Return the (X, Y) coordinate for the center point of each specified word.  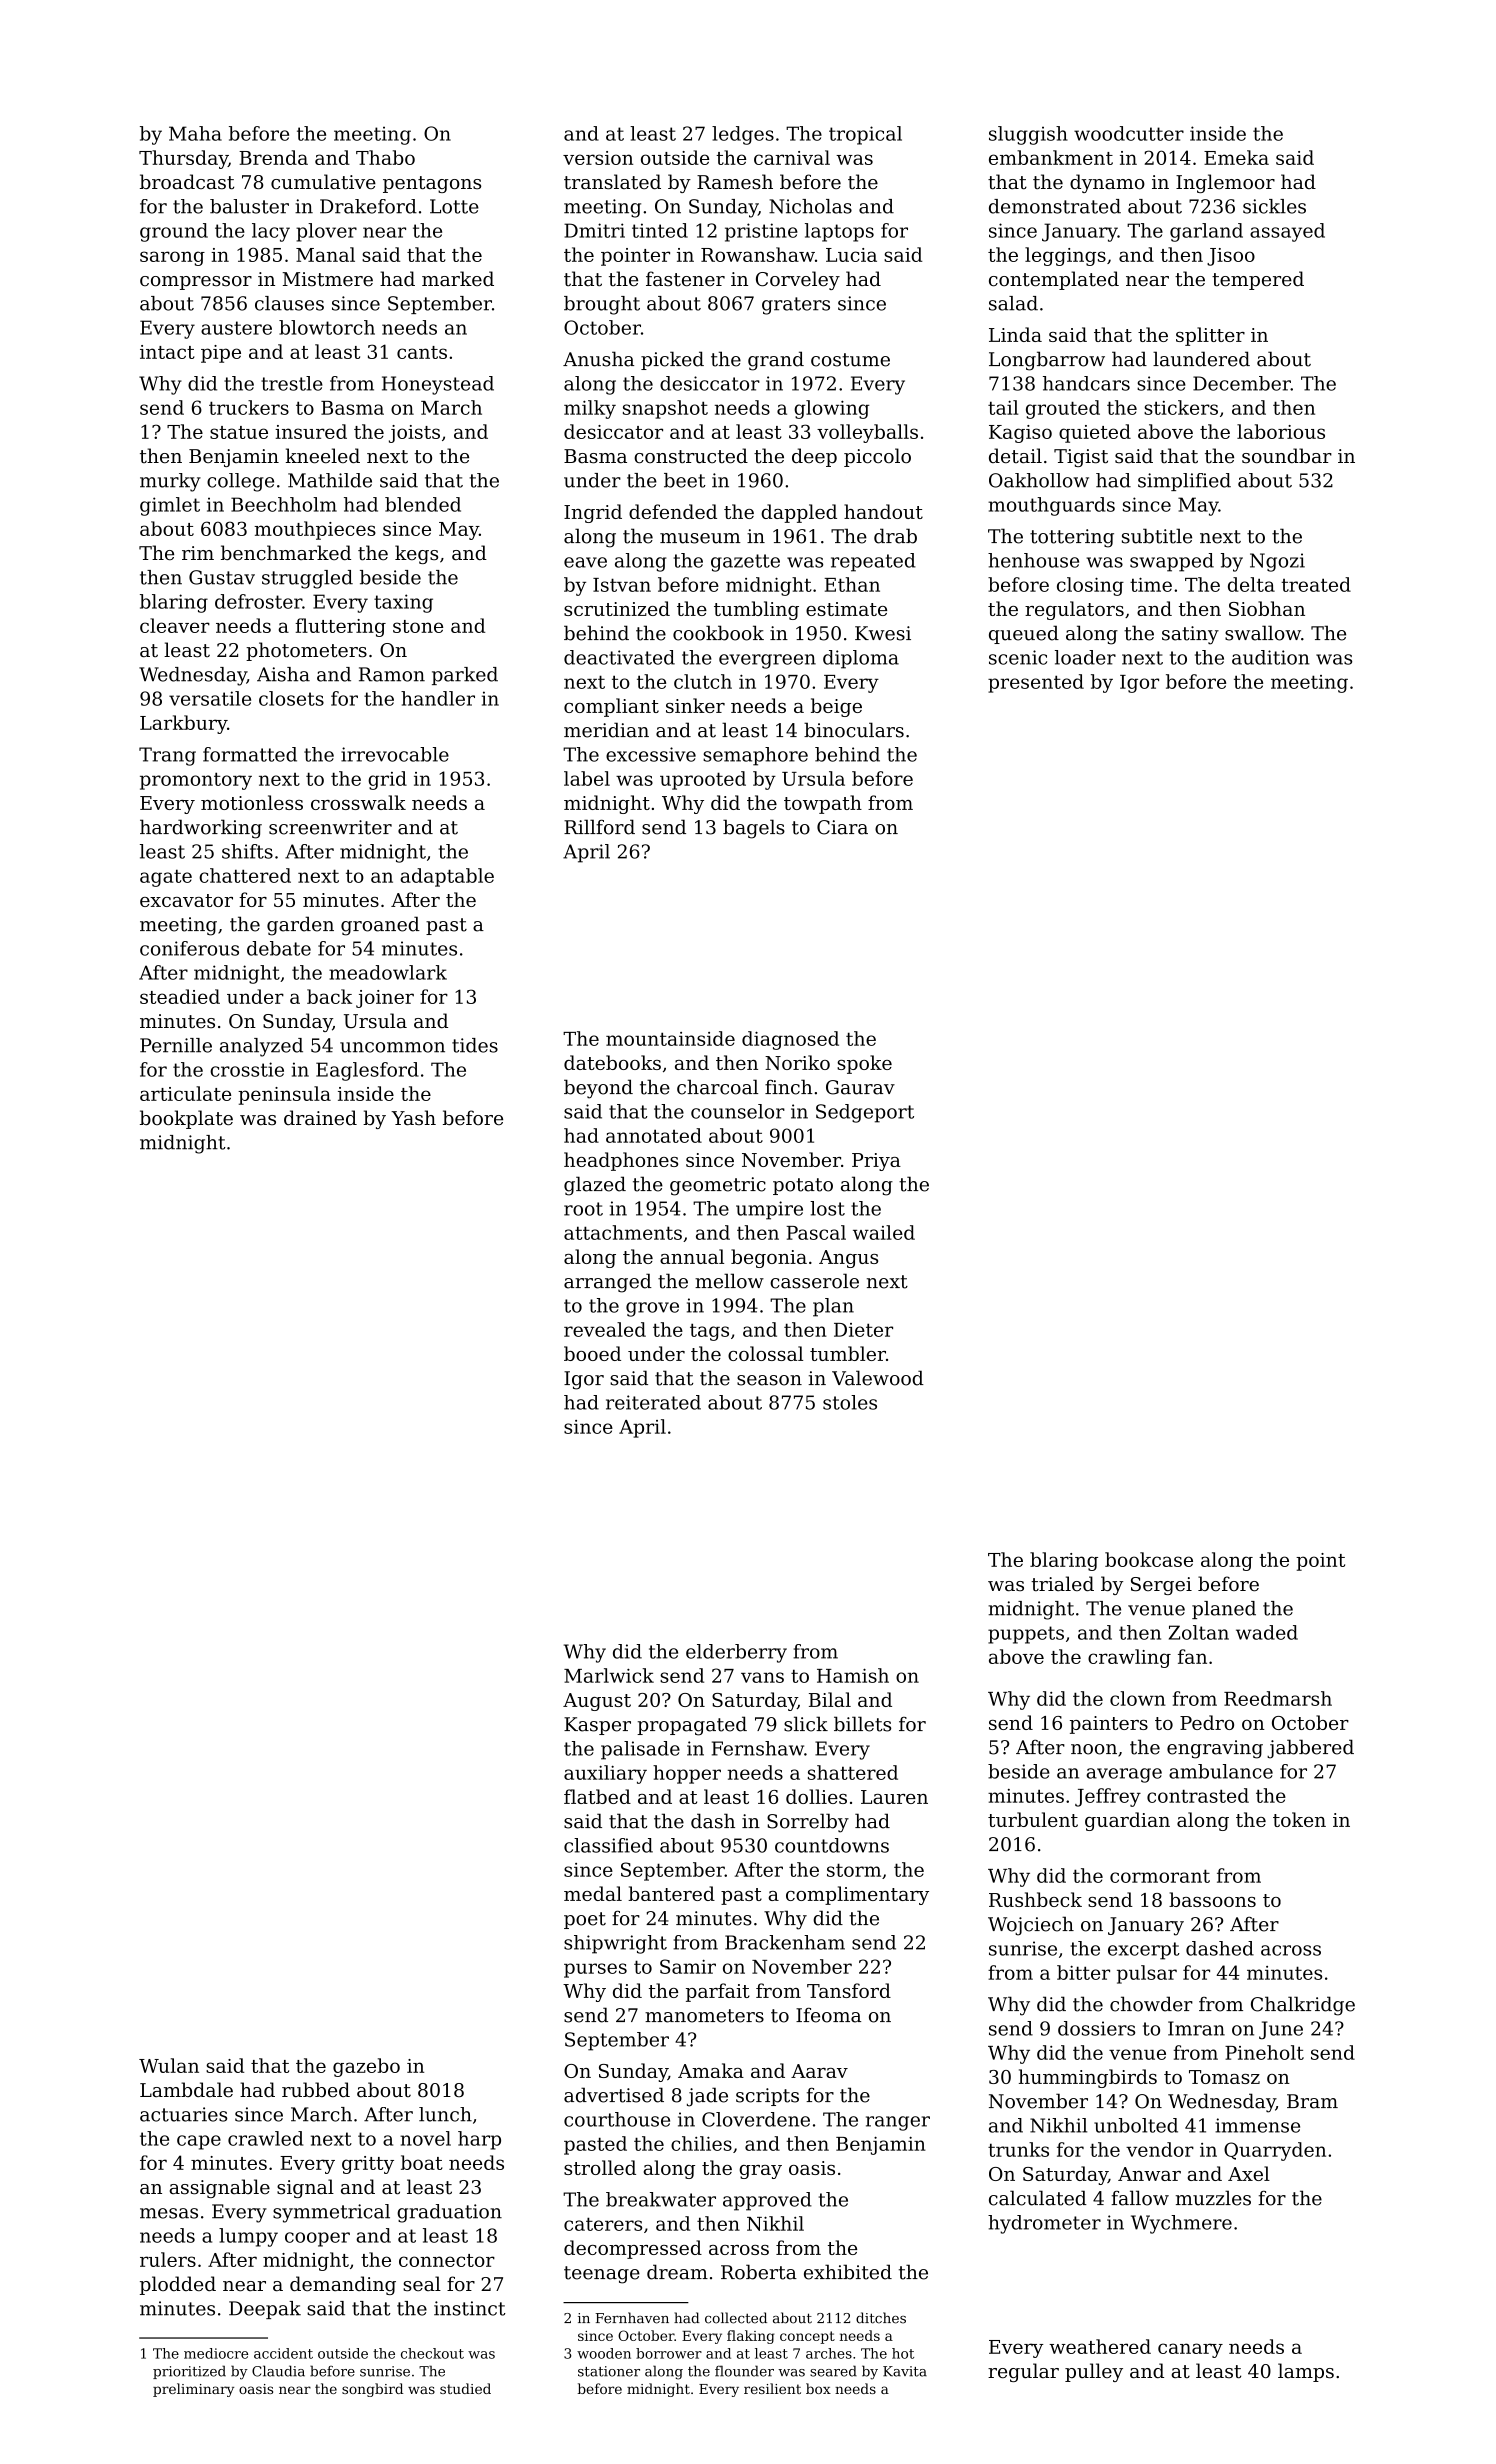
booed (592, 1353)
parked (465, 676)
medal (593, 1893)
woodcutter (1129, 133)
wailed (884, 1232)
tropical (865, 135)
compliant (611, 707)
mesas (169, 2213)
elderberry (736, 1653)
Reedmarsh (1278, 1698)
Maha (195, 133)
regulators (1074, 610)
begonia (769, 1258)
